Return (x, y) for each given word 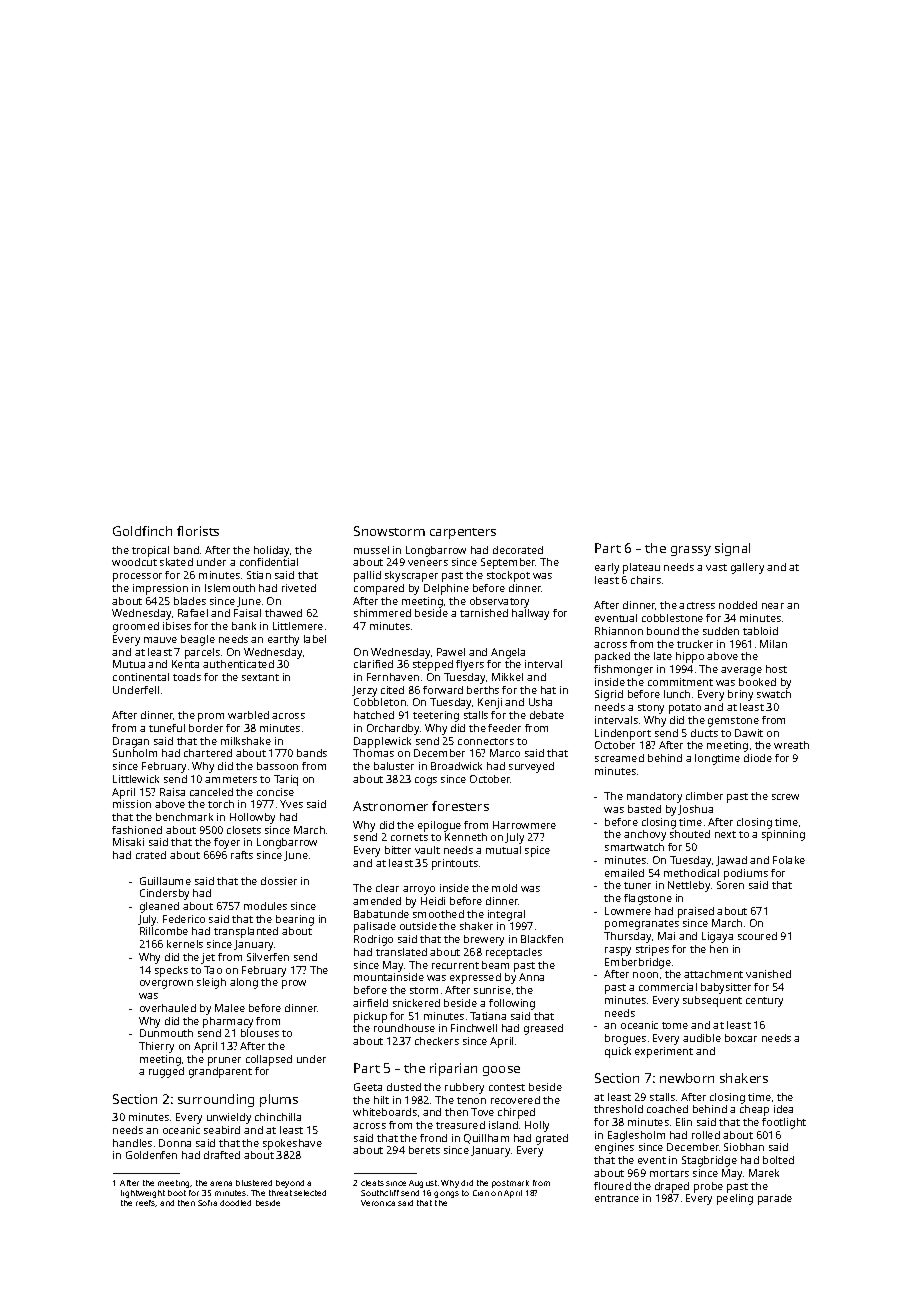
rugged (166, 1072)
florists (198, 531)
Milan (773, 644)
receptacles (514, 953)
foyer (227, 843)
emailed (624, 873)
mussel (371, 550)
